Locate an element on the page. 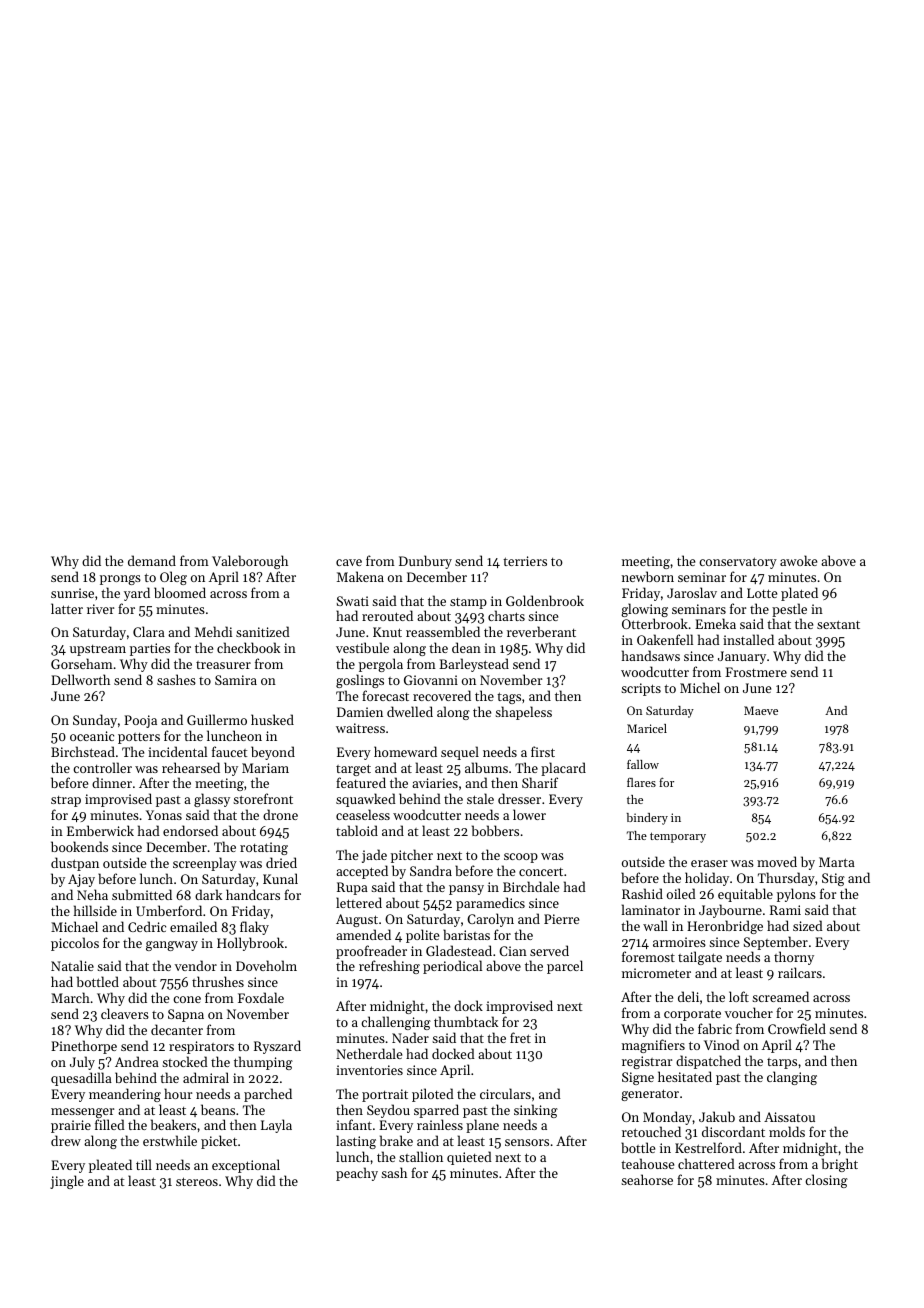 The image size is (924, 1308). awoke is located at coordinates (798, 560).
